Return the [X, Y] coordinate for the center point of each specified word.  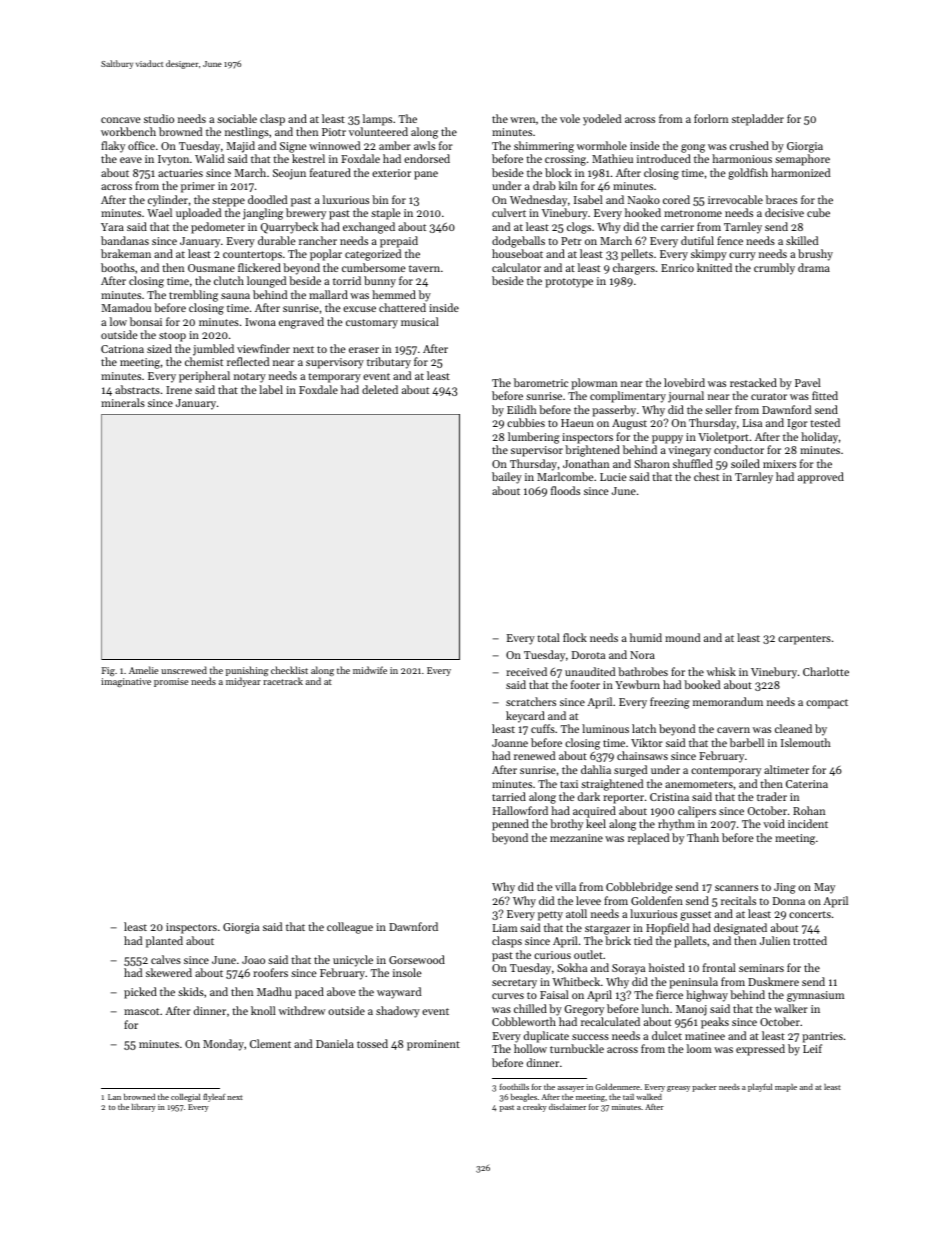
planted [164, 942]
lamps [377, 120]
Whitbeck [576, 981]
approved [821, 478]
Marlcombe [565, 476]
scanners [736, 888]
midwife [370, 670]
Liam [505, 928]
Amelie [143, 670]
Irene [179, 390]
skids [191, 991]
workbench [128, 131]
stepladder [758, 120]
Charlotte [826, 671]
